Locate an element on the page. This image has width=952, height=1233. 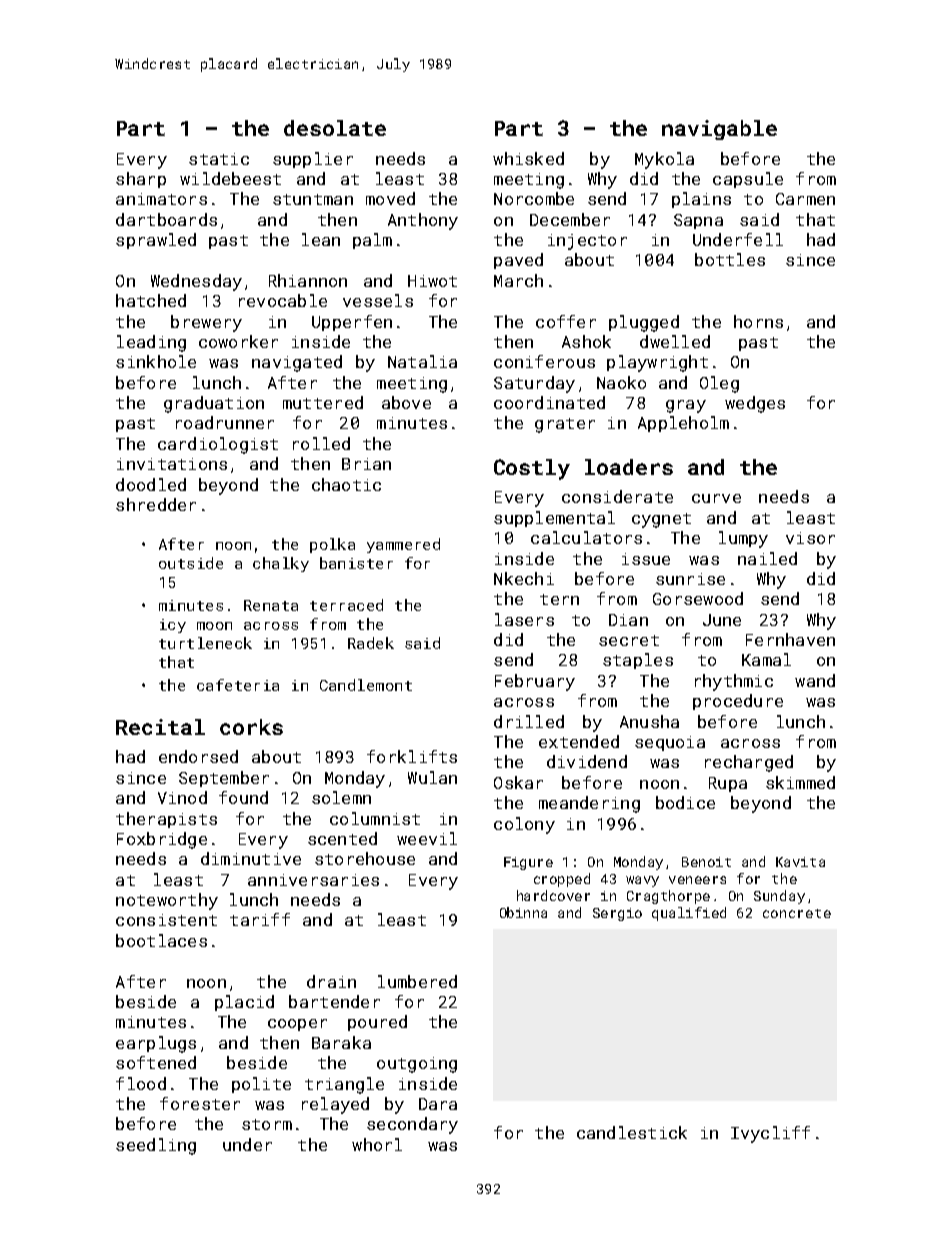
wedges is located at coordinates (755, 404).
